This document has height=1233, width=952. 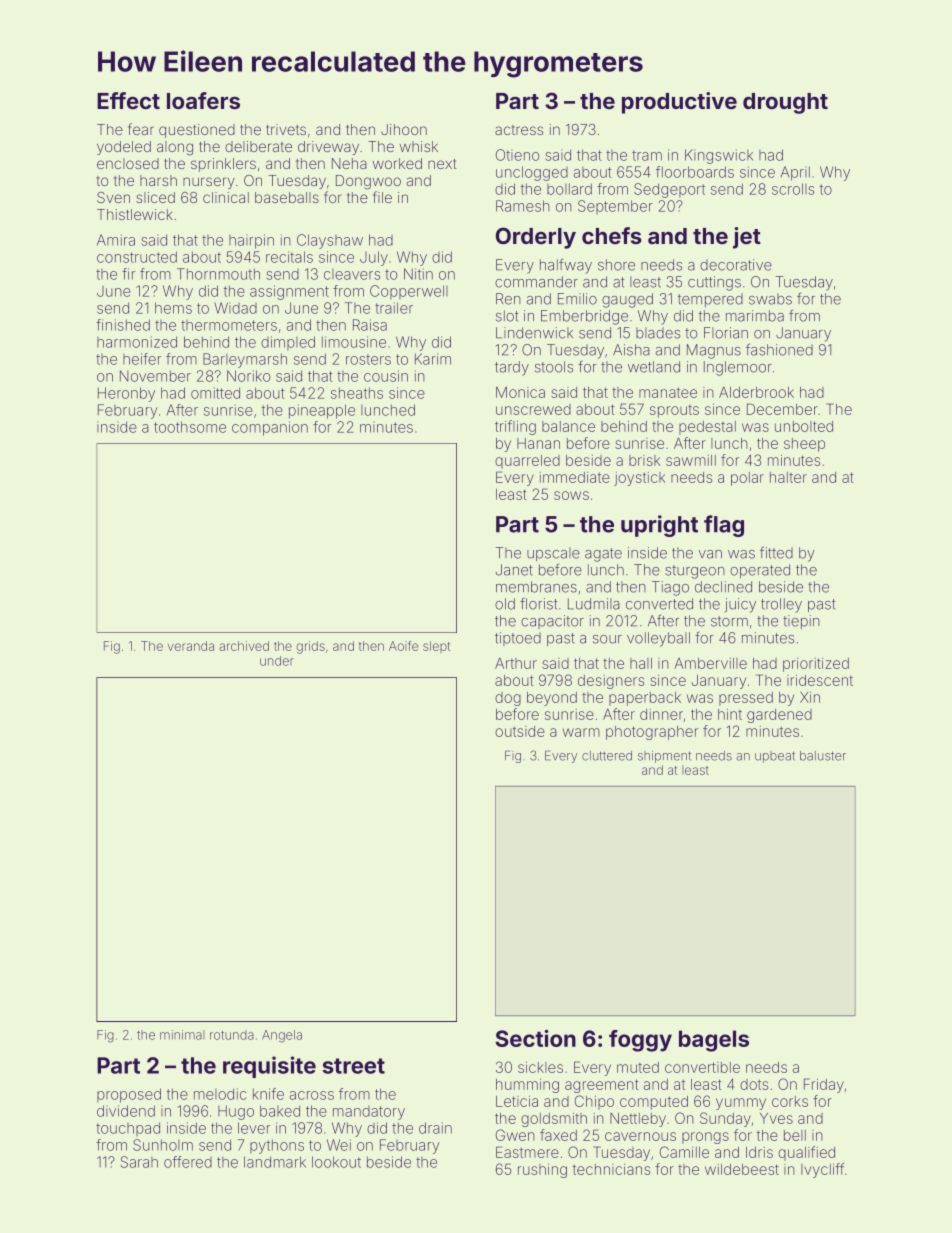 What do you see at coordinates (520, 731) in the document?
I see `outside` at bounding box center [520, 731].
